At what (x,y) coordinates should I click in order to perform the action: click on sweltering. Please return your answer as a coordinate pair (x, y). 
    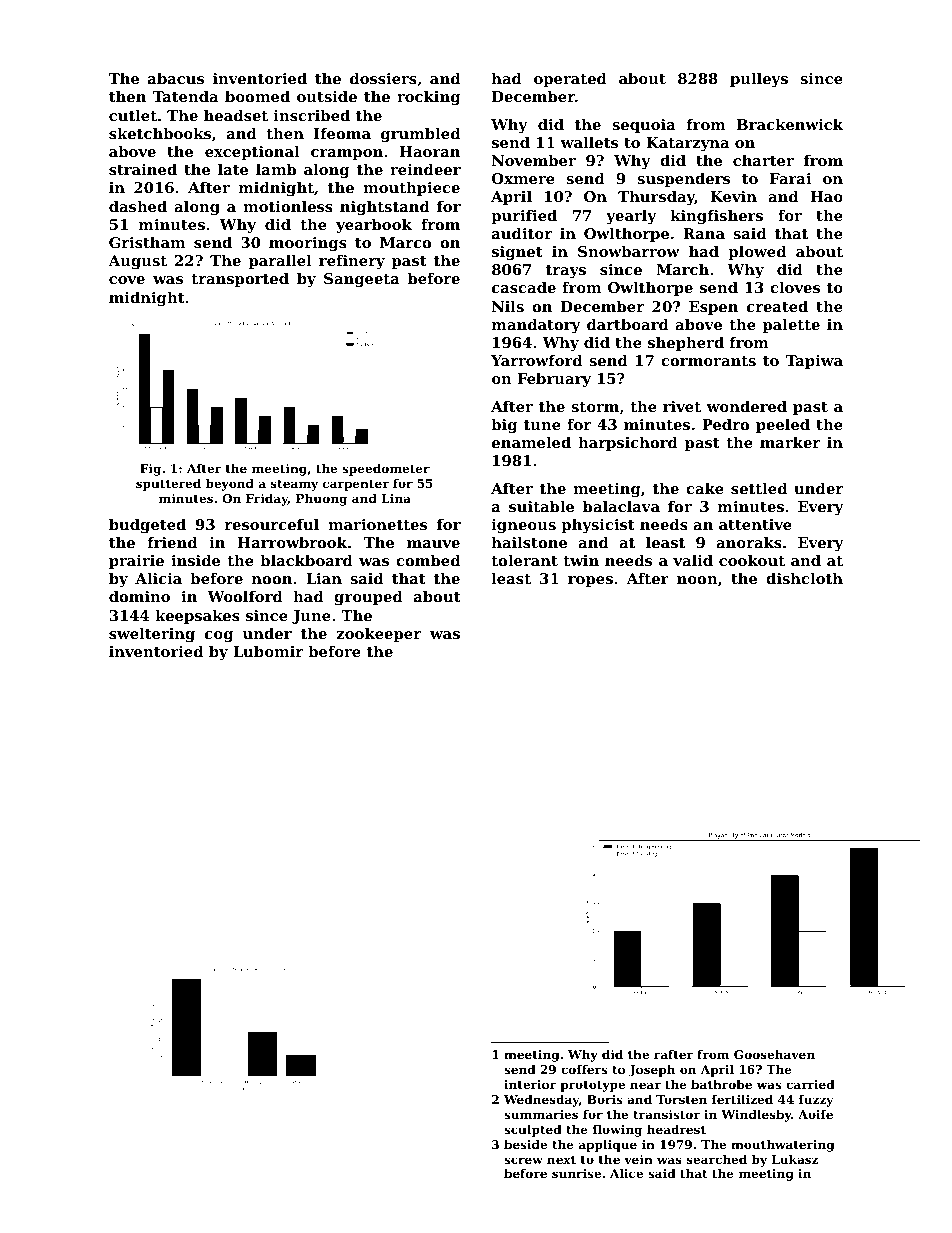
    Looking at the image, I should click on (152, 635).
